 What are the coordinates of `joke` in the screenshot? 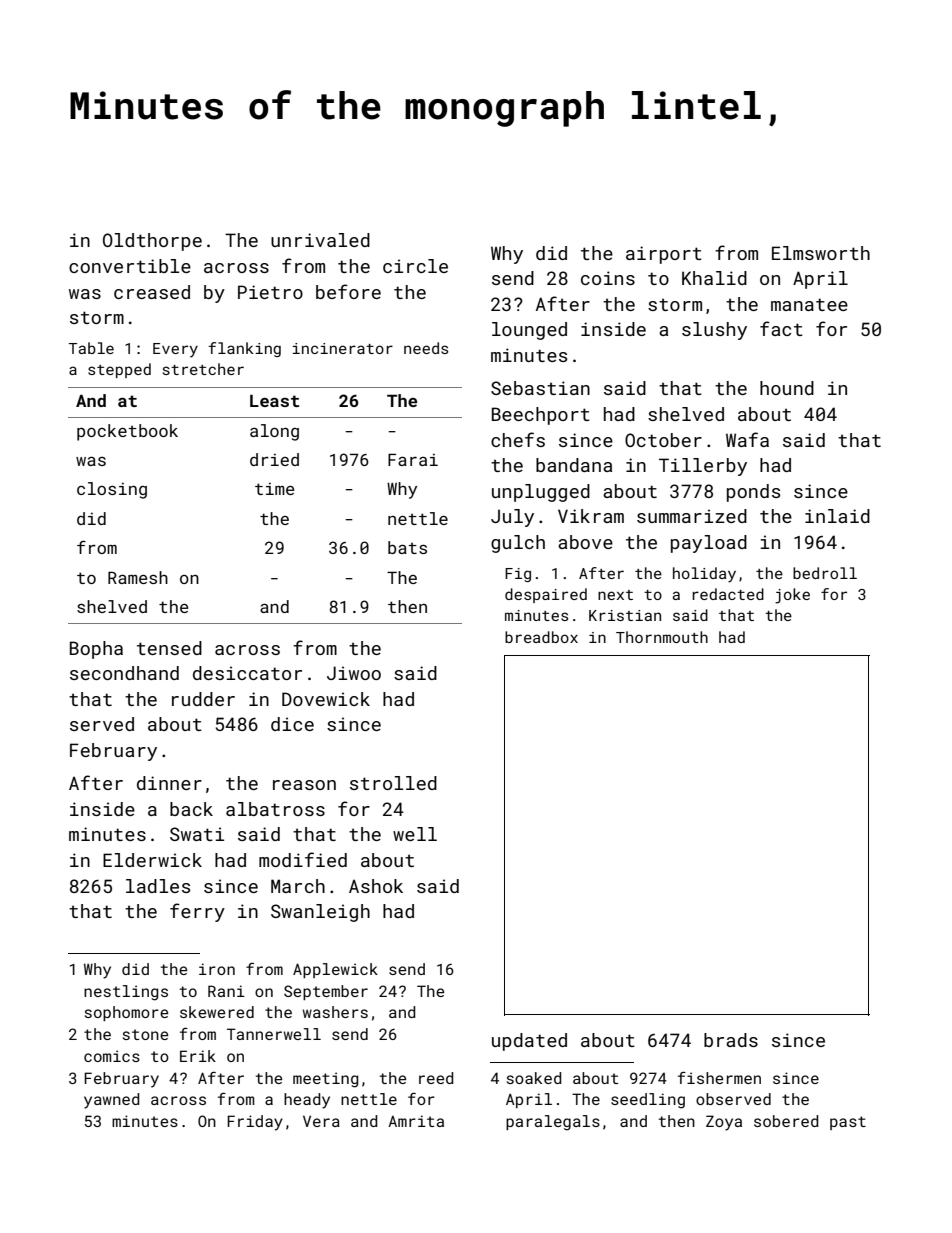 It's located at (792, 596).
